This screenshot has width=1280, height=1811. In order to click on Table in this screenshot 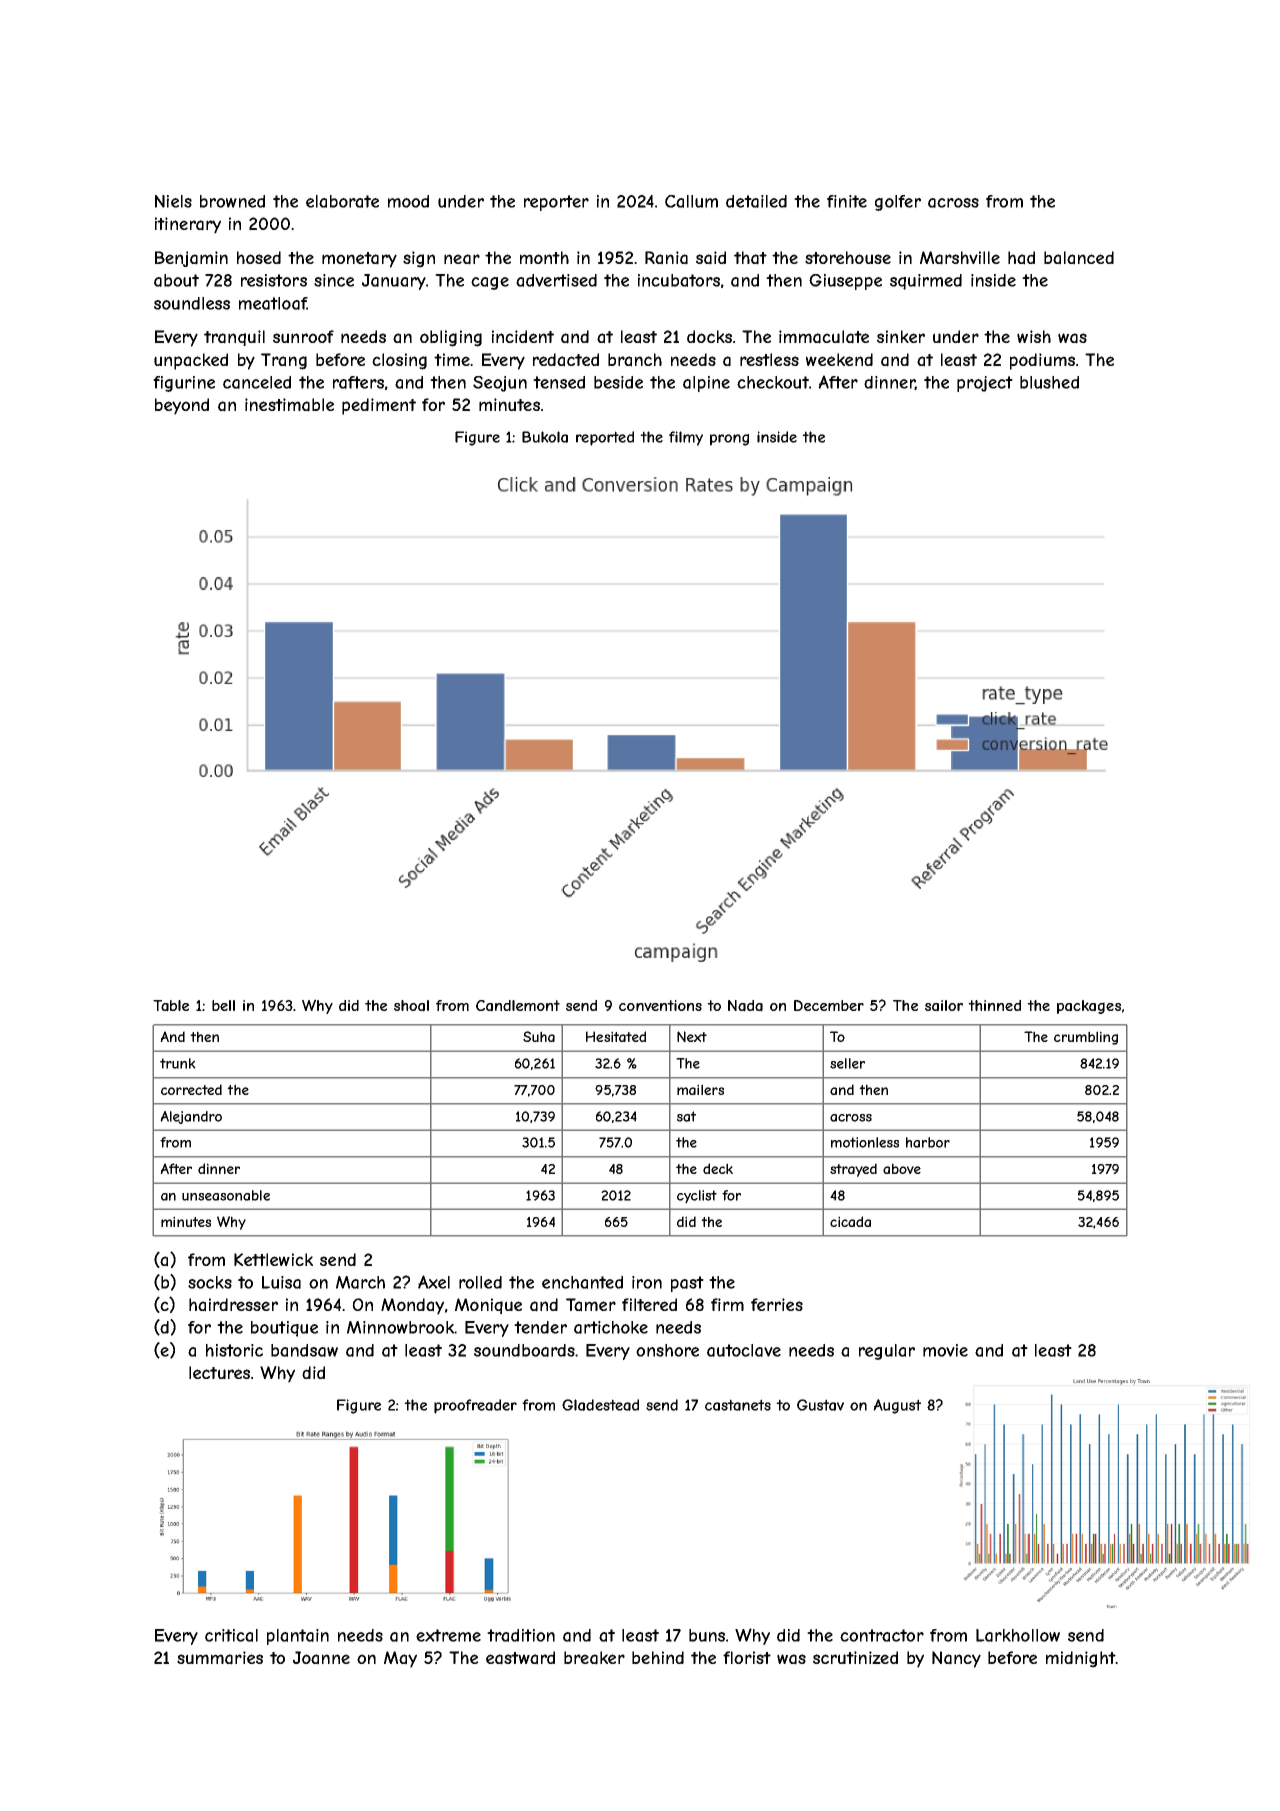, I will do `click(171, 1006)`.
